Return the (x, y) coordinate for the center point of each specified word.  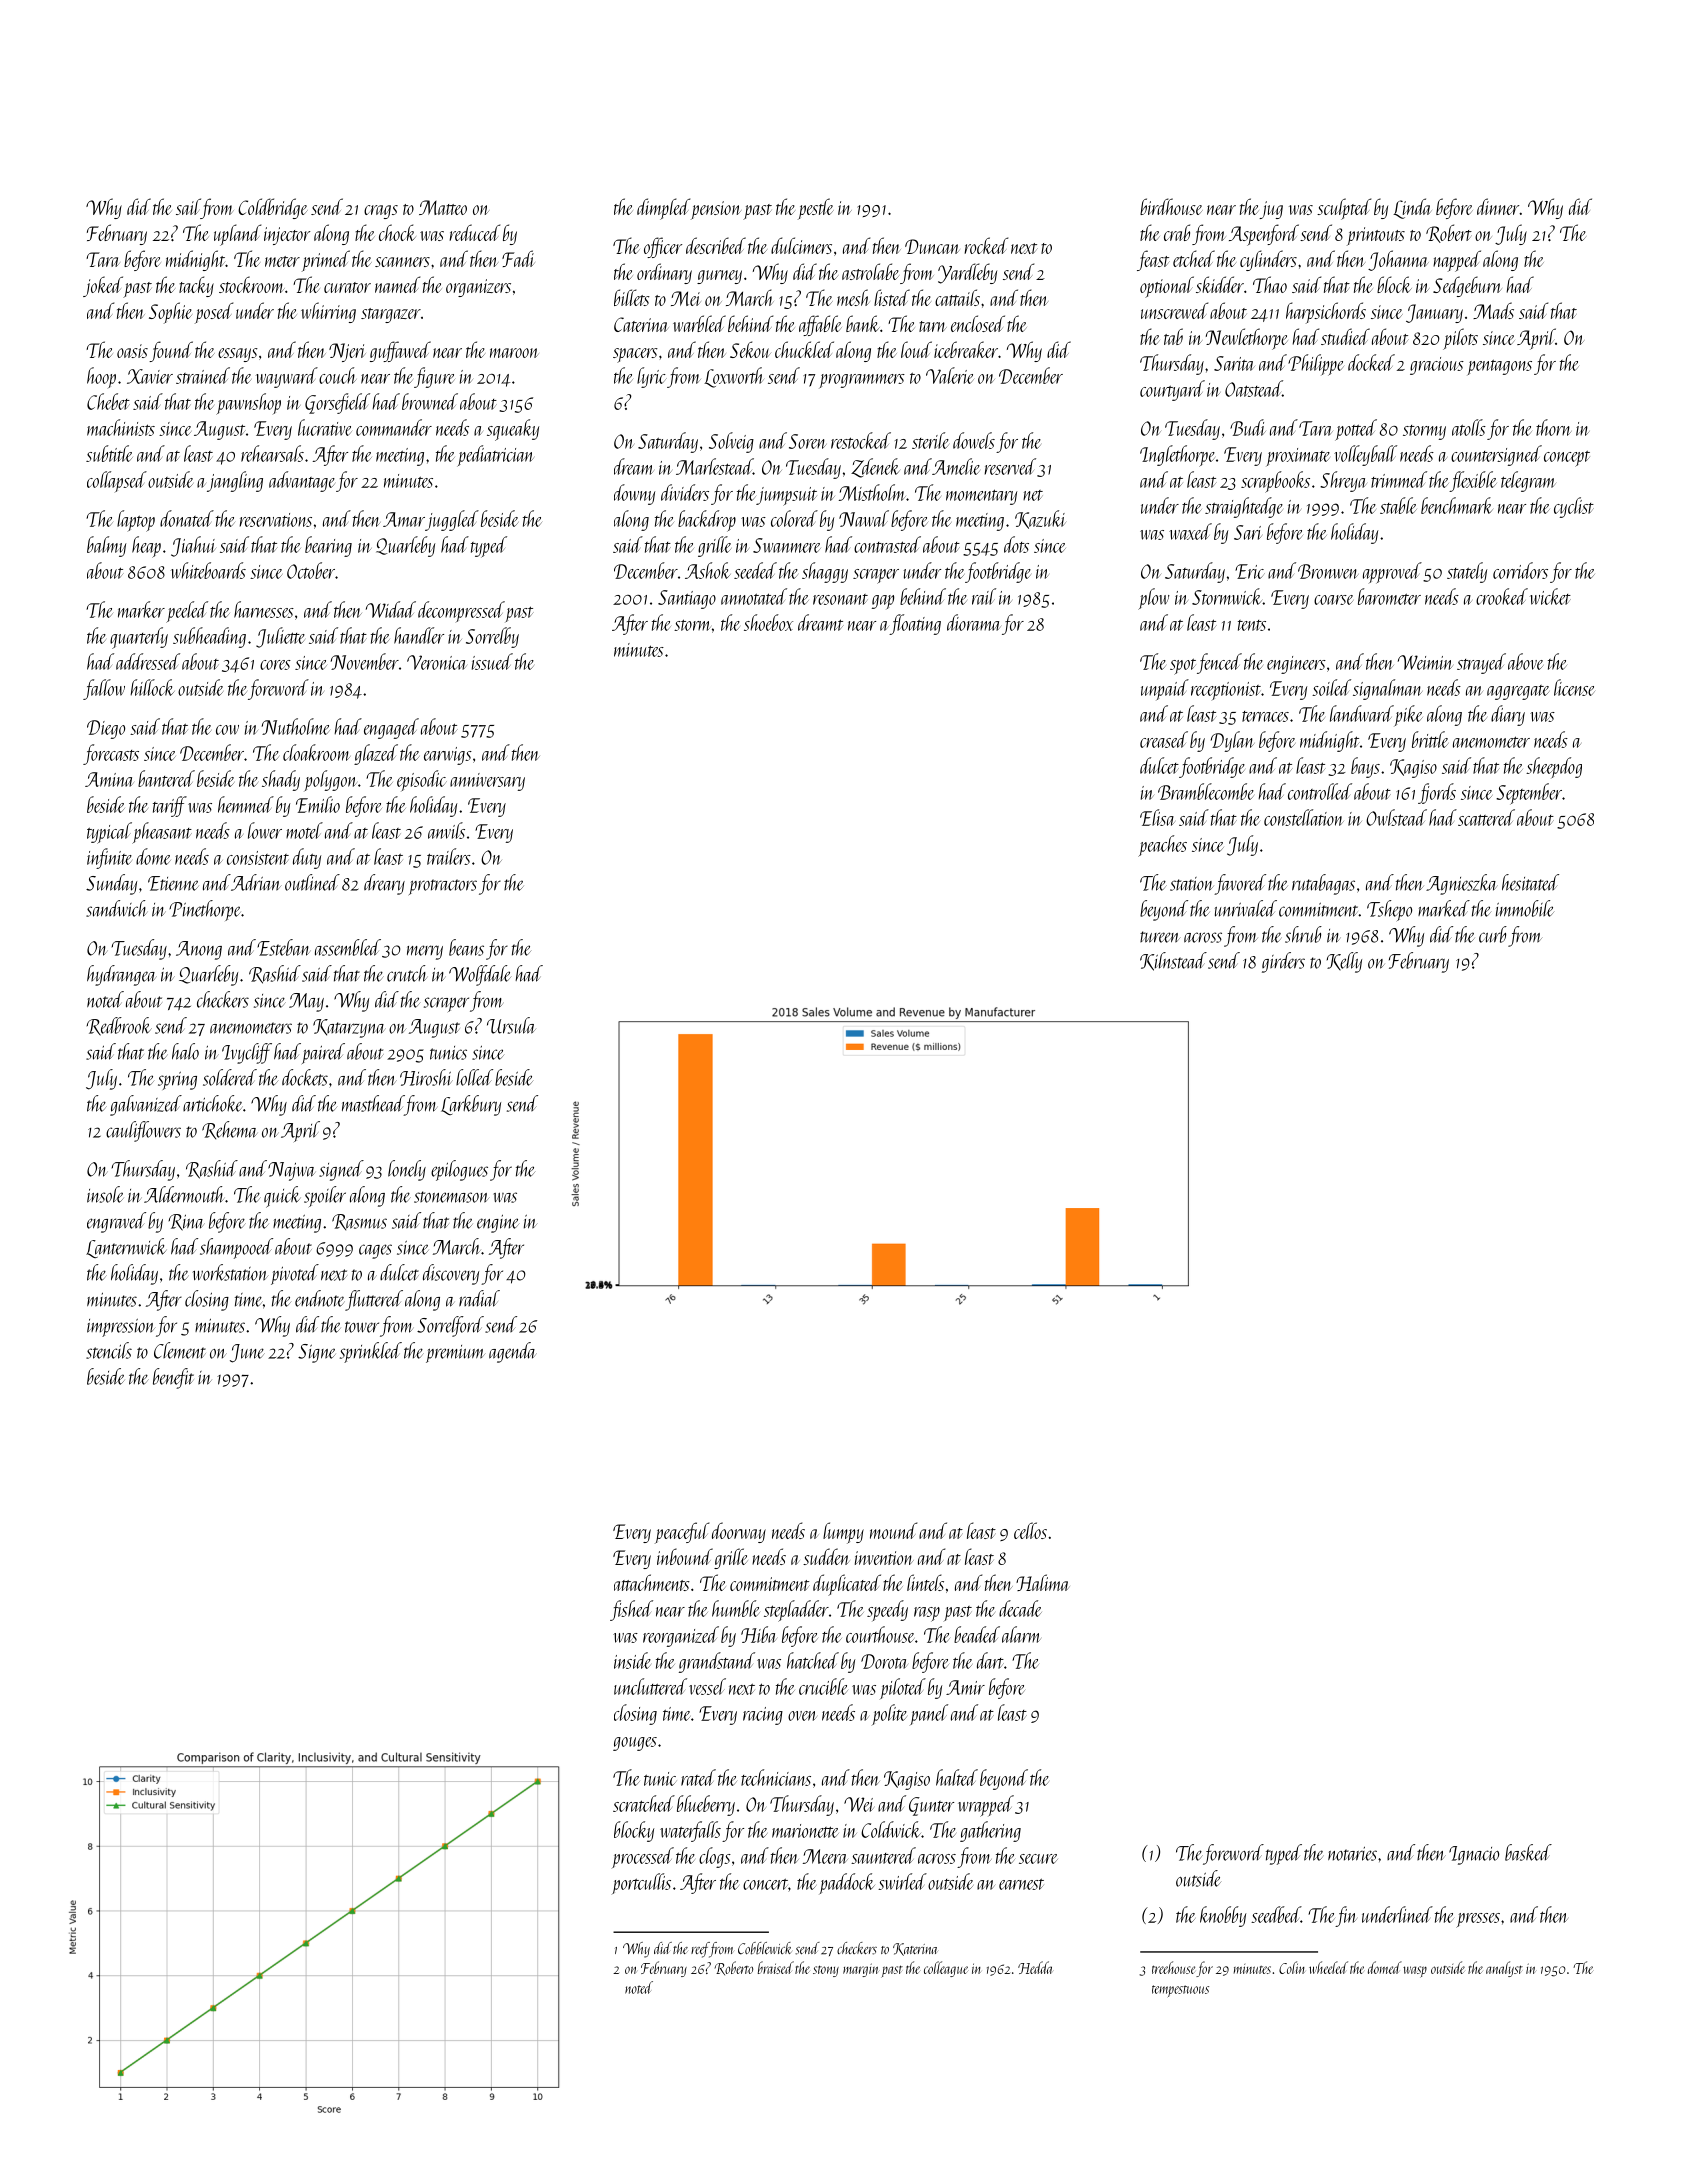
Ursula (511, 1025)
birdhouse (1171, 206)
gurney (719, 277)
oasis (132, 351)
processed (643, 1857)
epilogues (459, 1170)
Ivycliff (247, 1053)
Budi (1248, 427)
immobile (1525, 908)
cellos (1030, 1530)
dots (1016, 544)
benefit (173, 1378)
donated (187, 518)
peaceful (682, 1533)
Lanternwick (126, 1248)
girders (1283, 962)
